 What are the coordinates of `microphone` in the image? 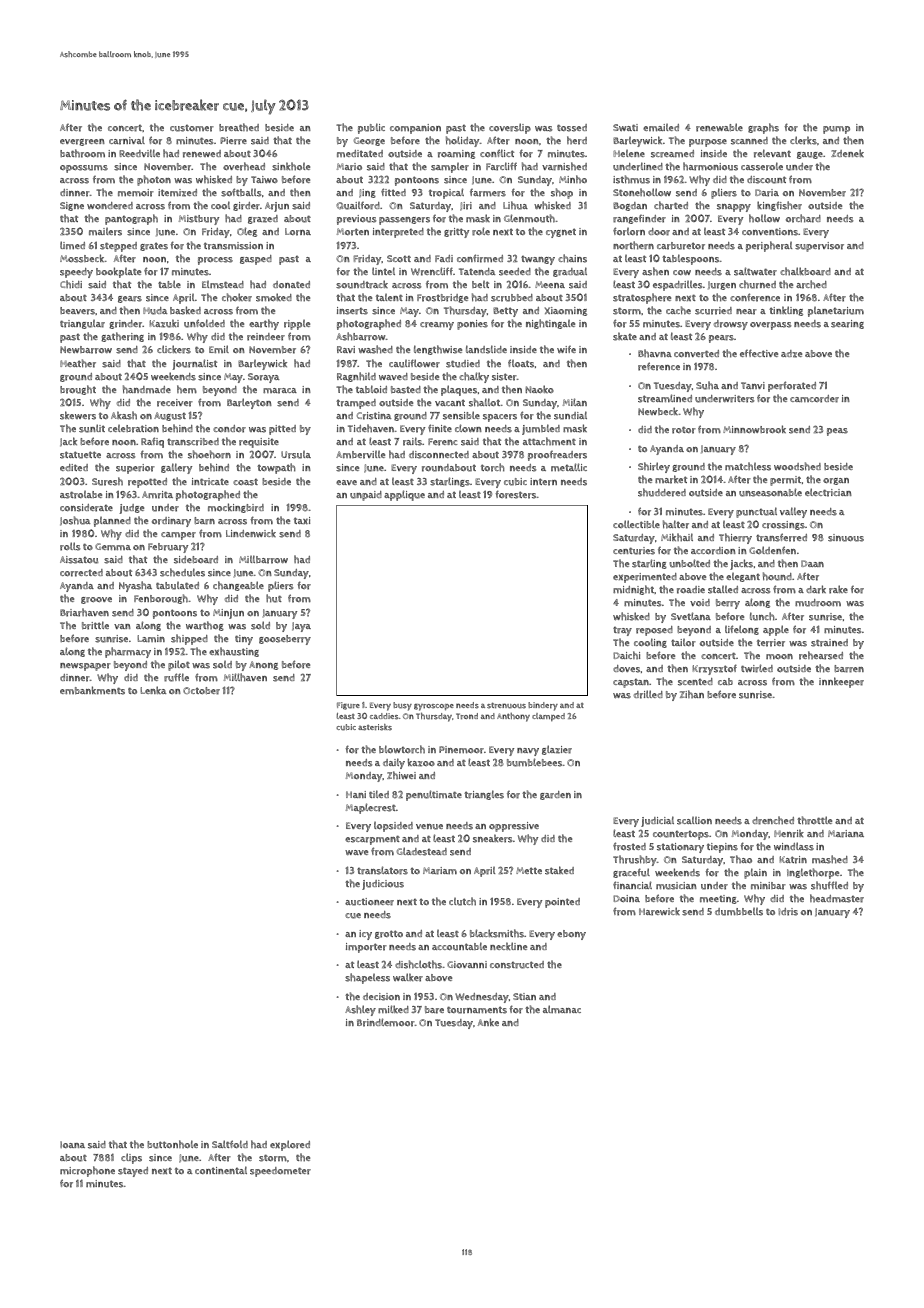 It's located at (87, 1171).
